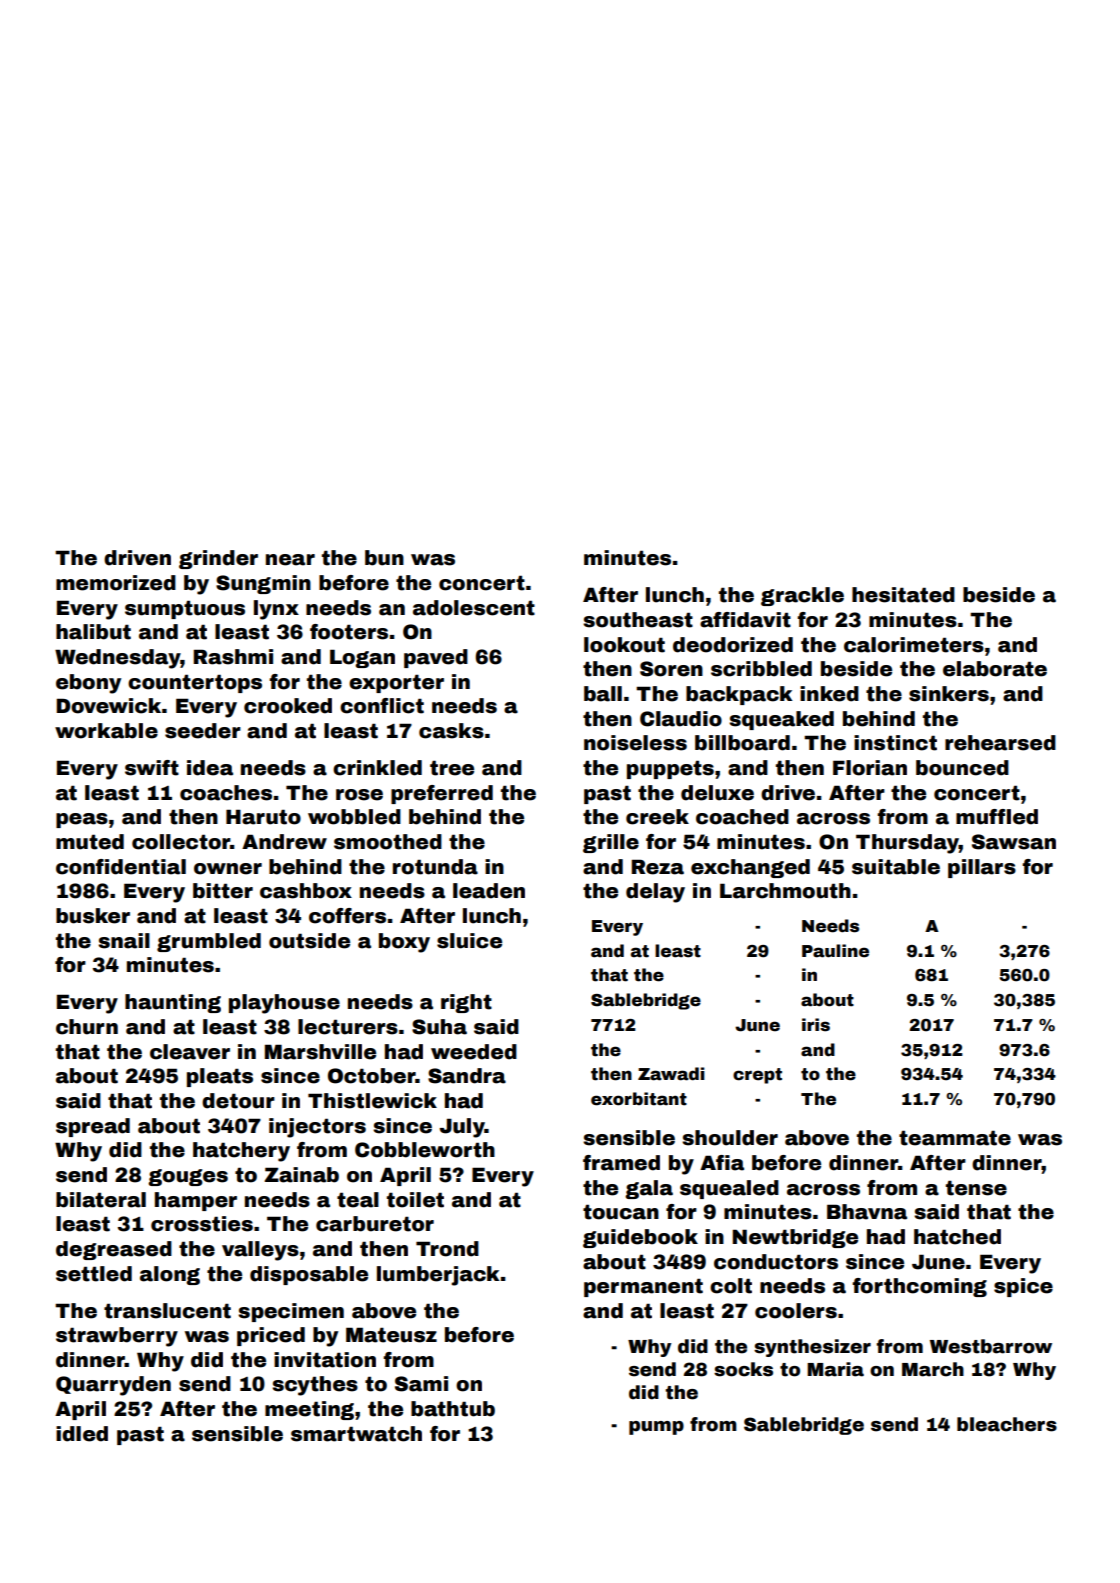  I want to click on pillars, so click(982, 868).
